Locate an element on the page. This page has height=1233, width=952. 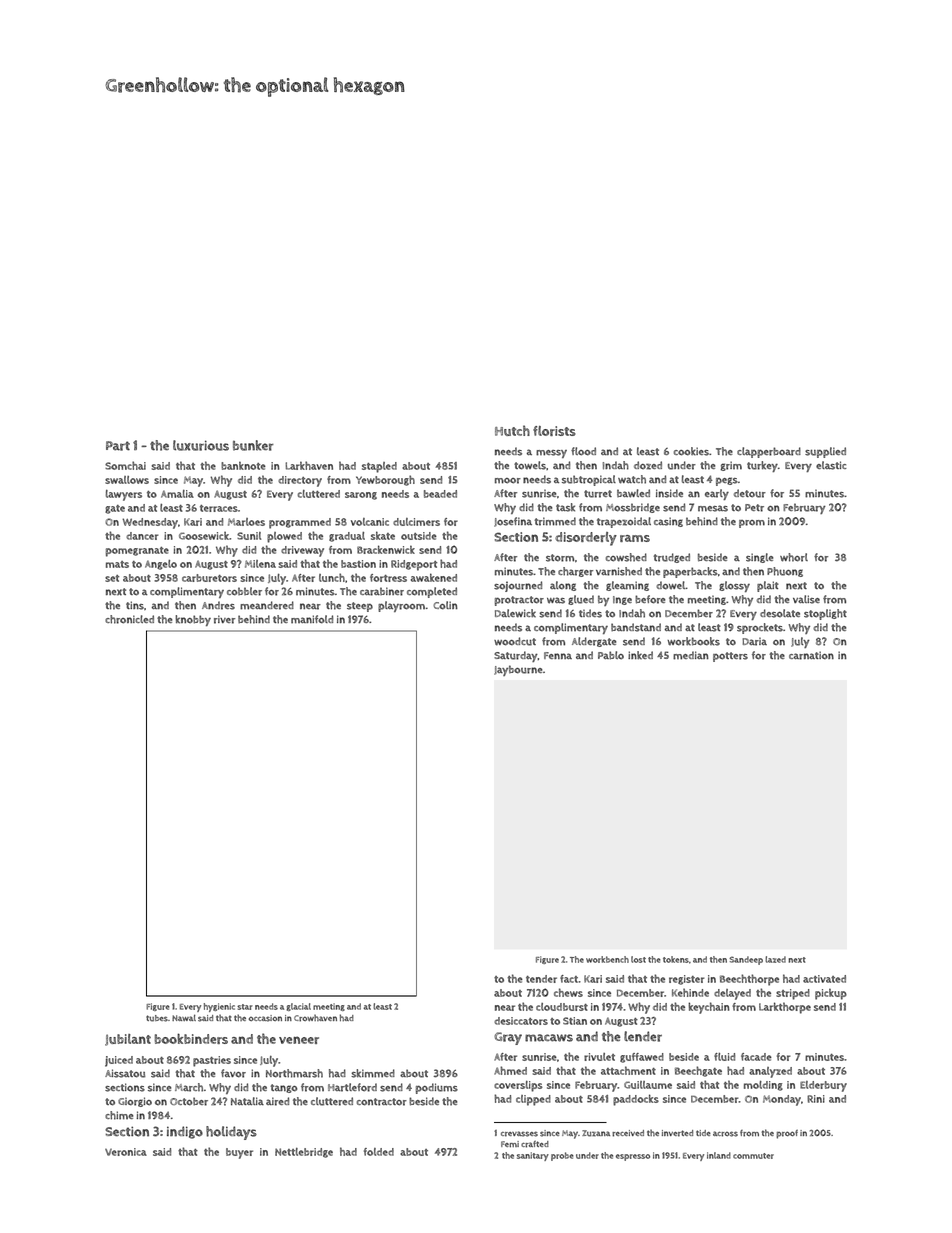
luxurious is located at coordinates (201, 445).
